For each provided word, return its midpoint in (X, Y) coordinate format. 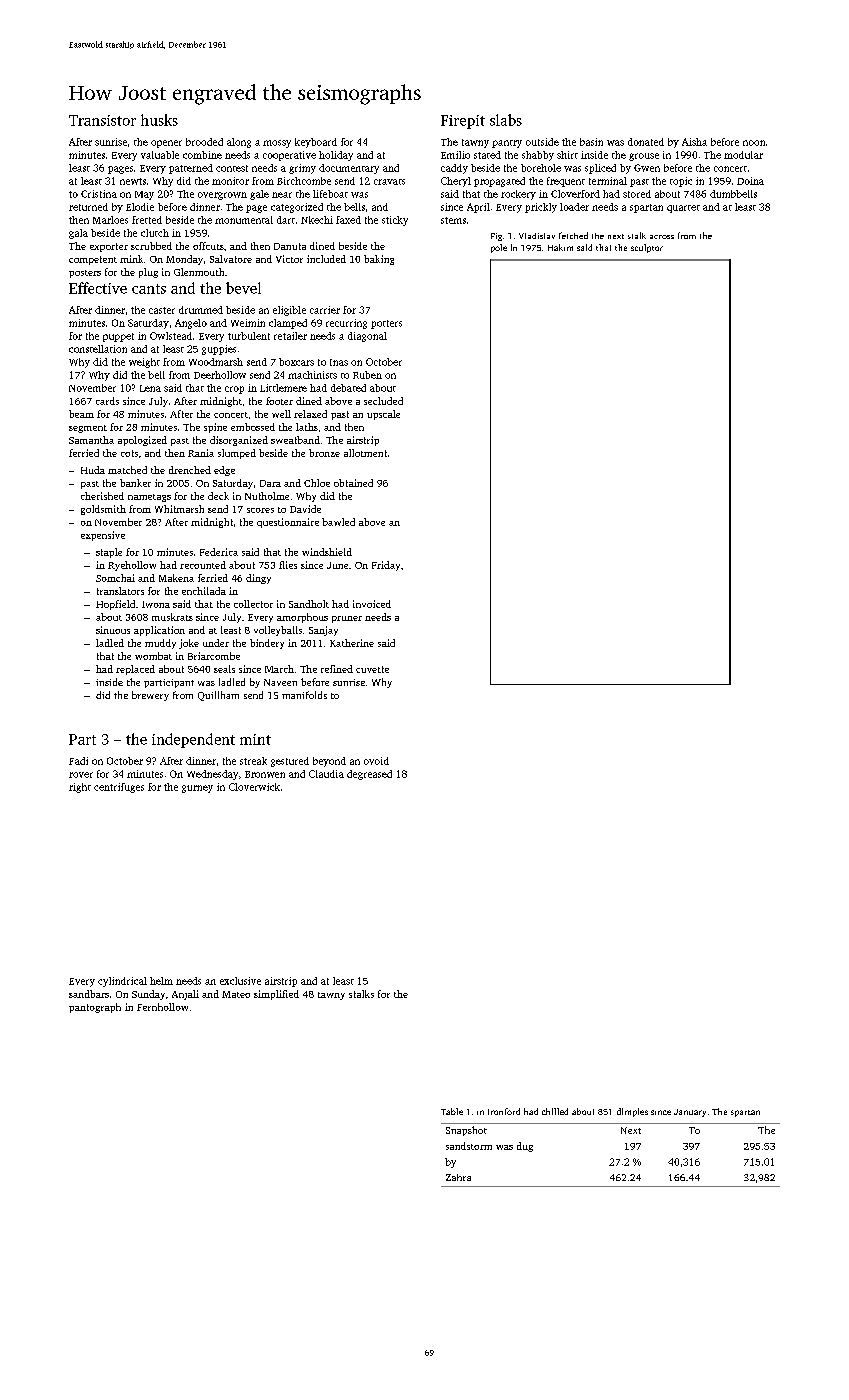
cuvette (372, 669)
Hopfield (115, 605)
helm (161, 981)
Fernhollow (162, 1007)
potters (386, 324)
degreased (369, 775)
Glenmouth (199, 272)
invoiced (372, 604)
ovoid (376, 761)
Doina (750, 181)
